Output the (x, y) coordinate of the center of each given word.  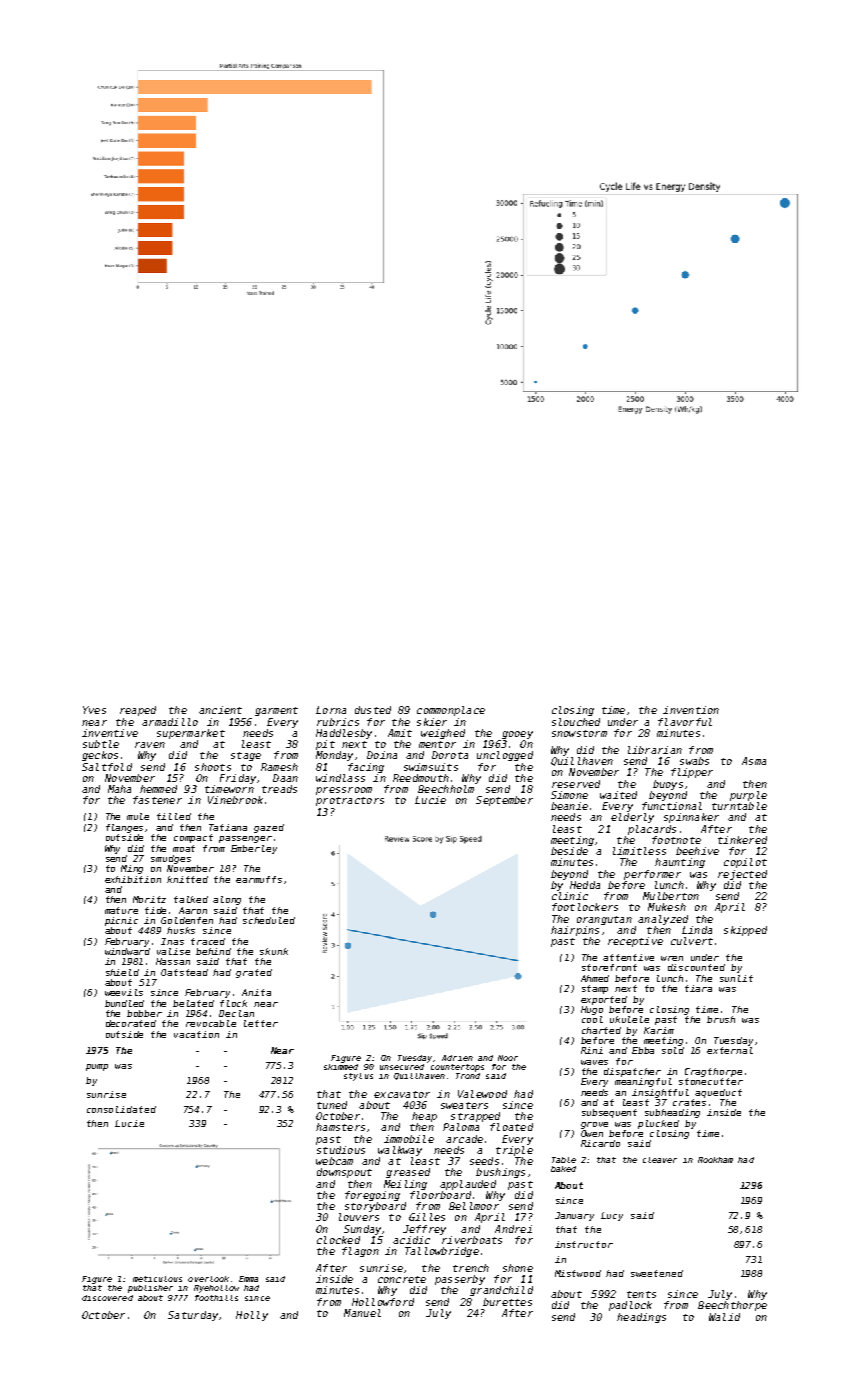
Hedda (585, 885)
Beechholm (446, 789)
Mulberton (671, 896)
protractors (350, 801)
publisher (150, 1289)
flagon (360, 1252)
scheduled (269, 920)
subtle (101, 744)
